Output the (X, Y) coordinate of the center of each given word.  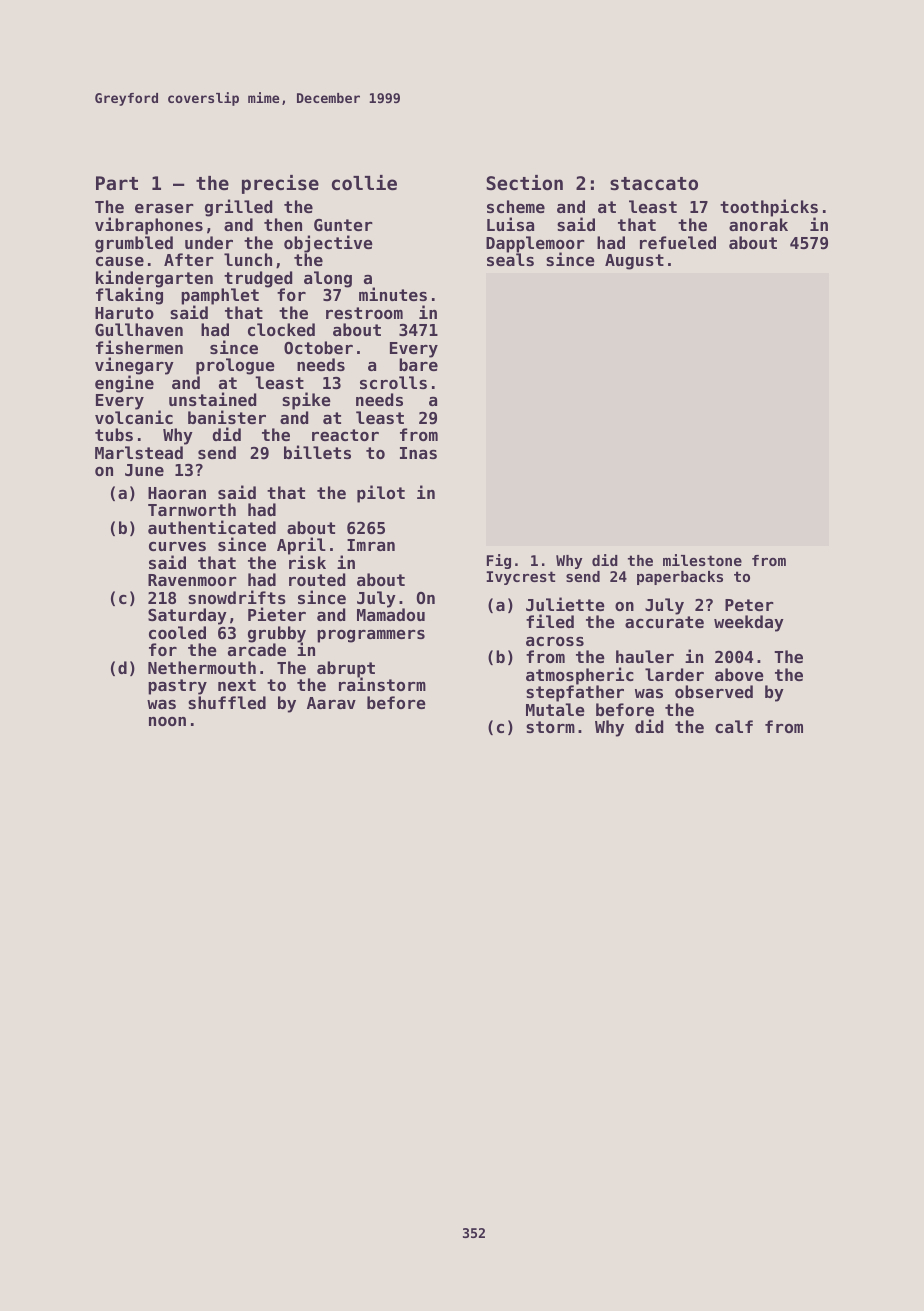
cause (120, 261)
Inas (418, 453)
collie (364, 182)
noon (167, 721)
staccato (654, 184)
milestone (702, 560)
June (144, 470)
